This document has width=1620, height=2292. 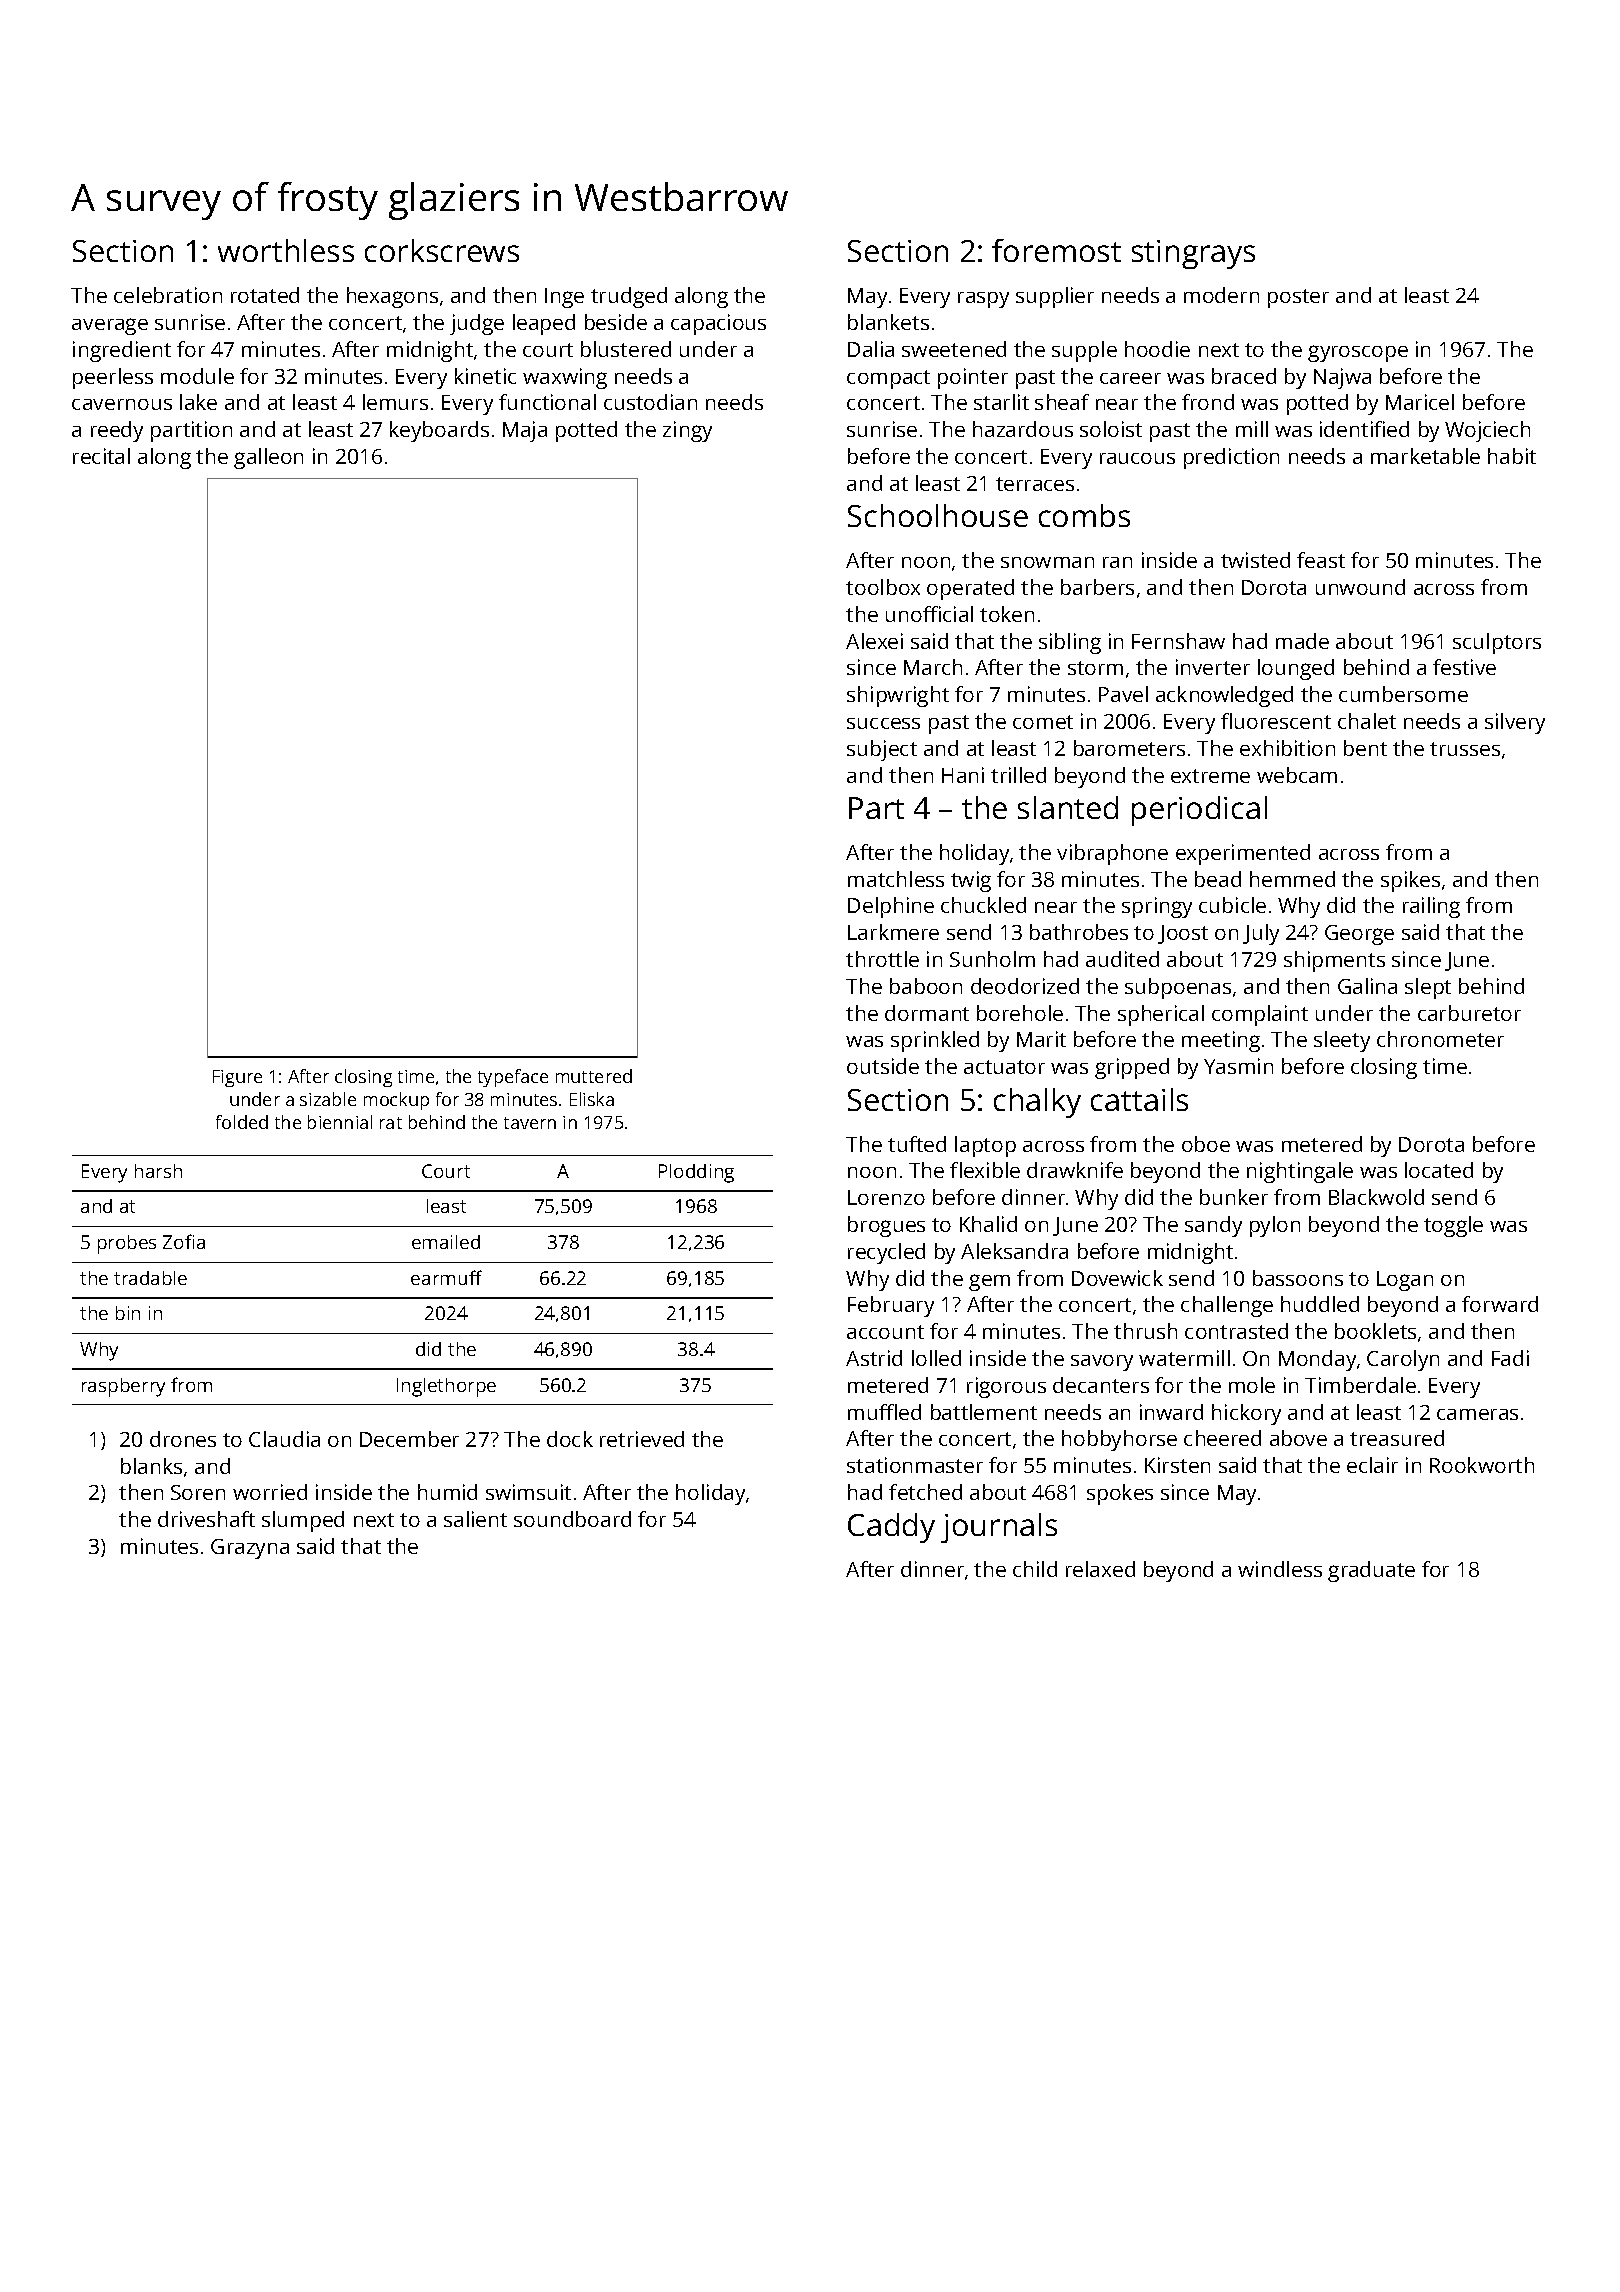 What do you see at coordinates (268, 458) in the document?
I see `galleon` at bounding box center [268, 458].
